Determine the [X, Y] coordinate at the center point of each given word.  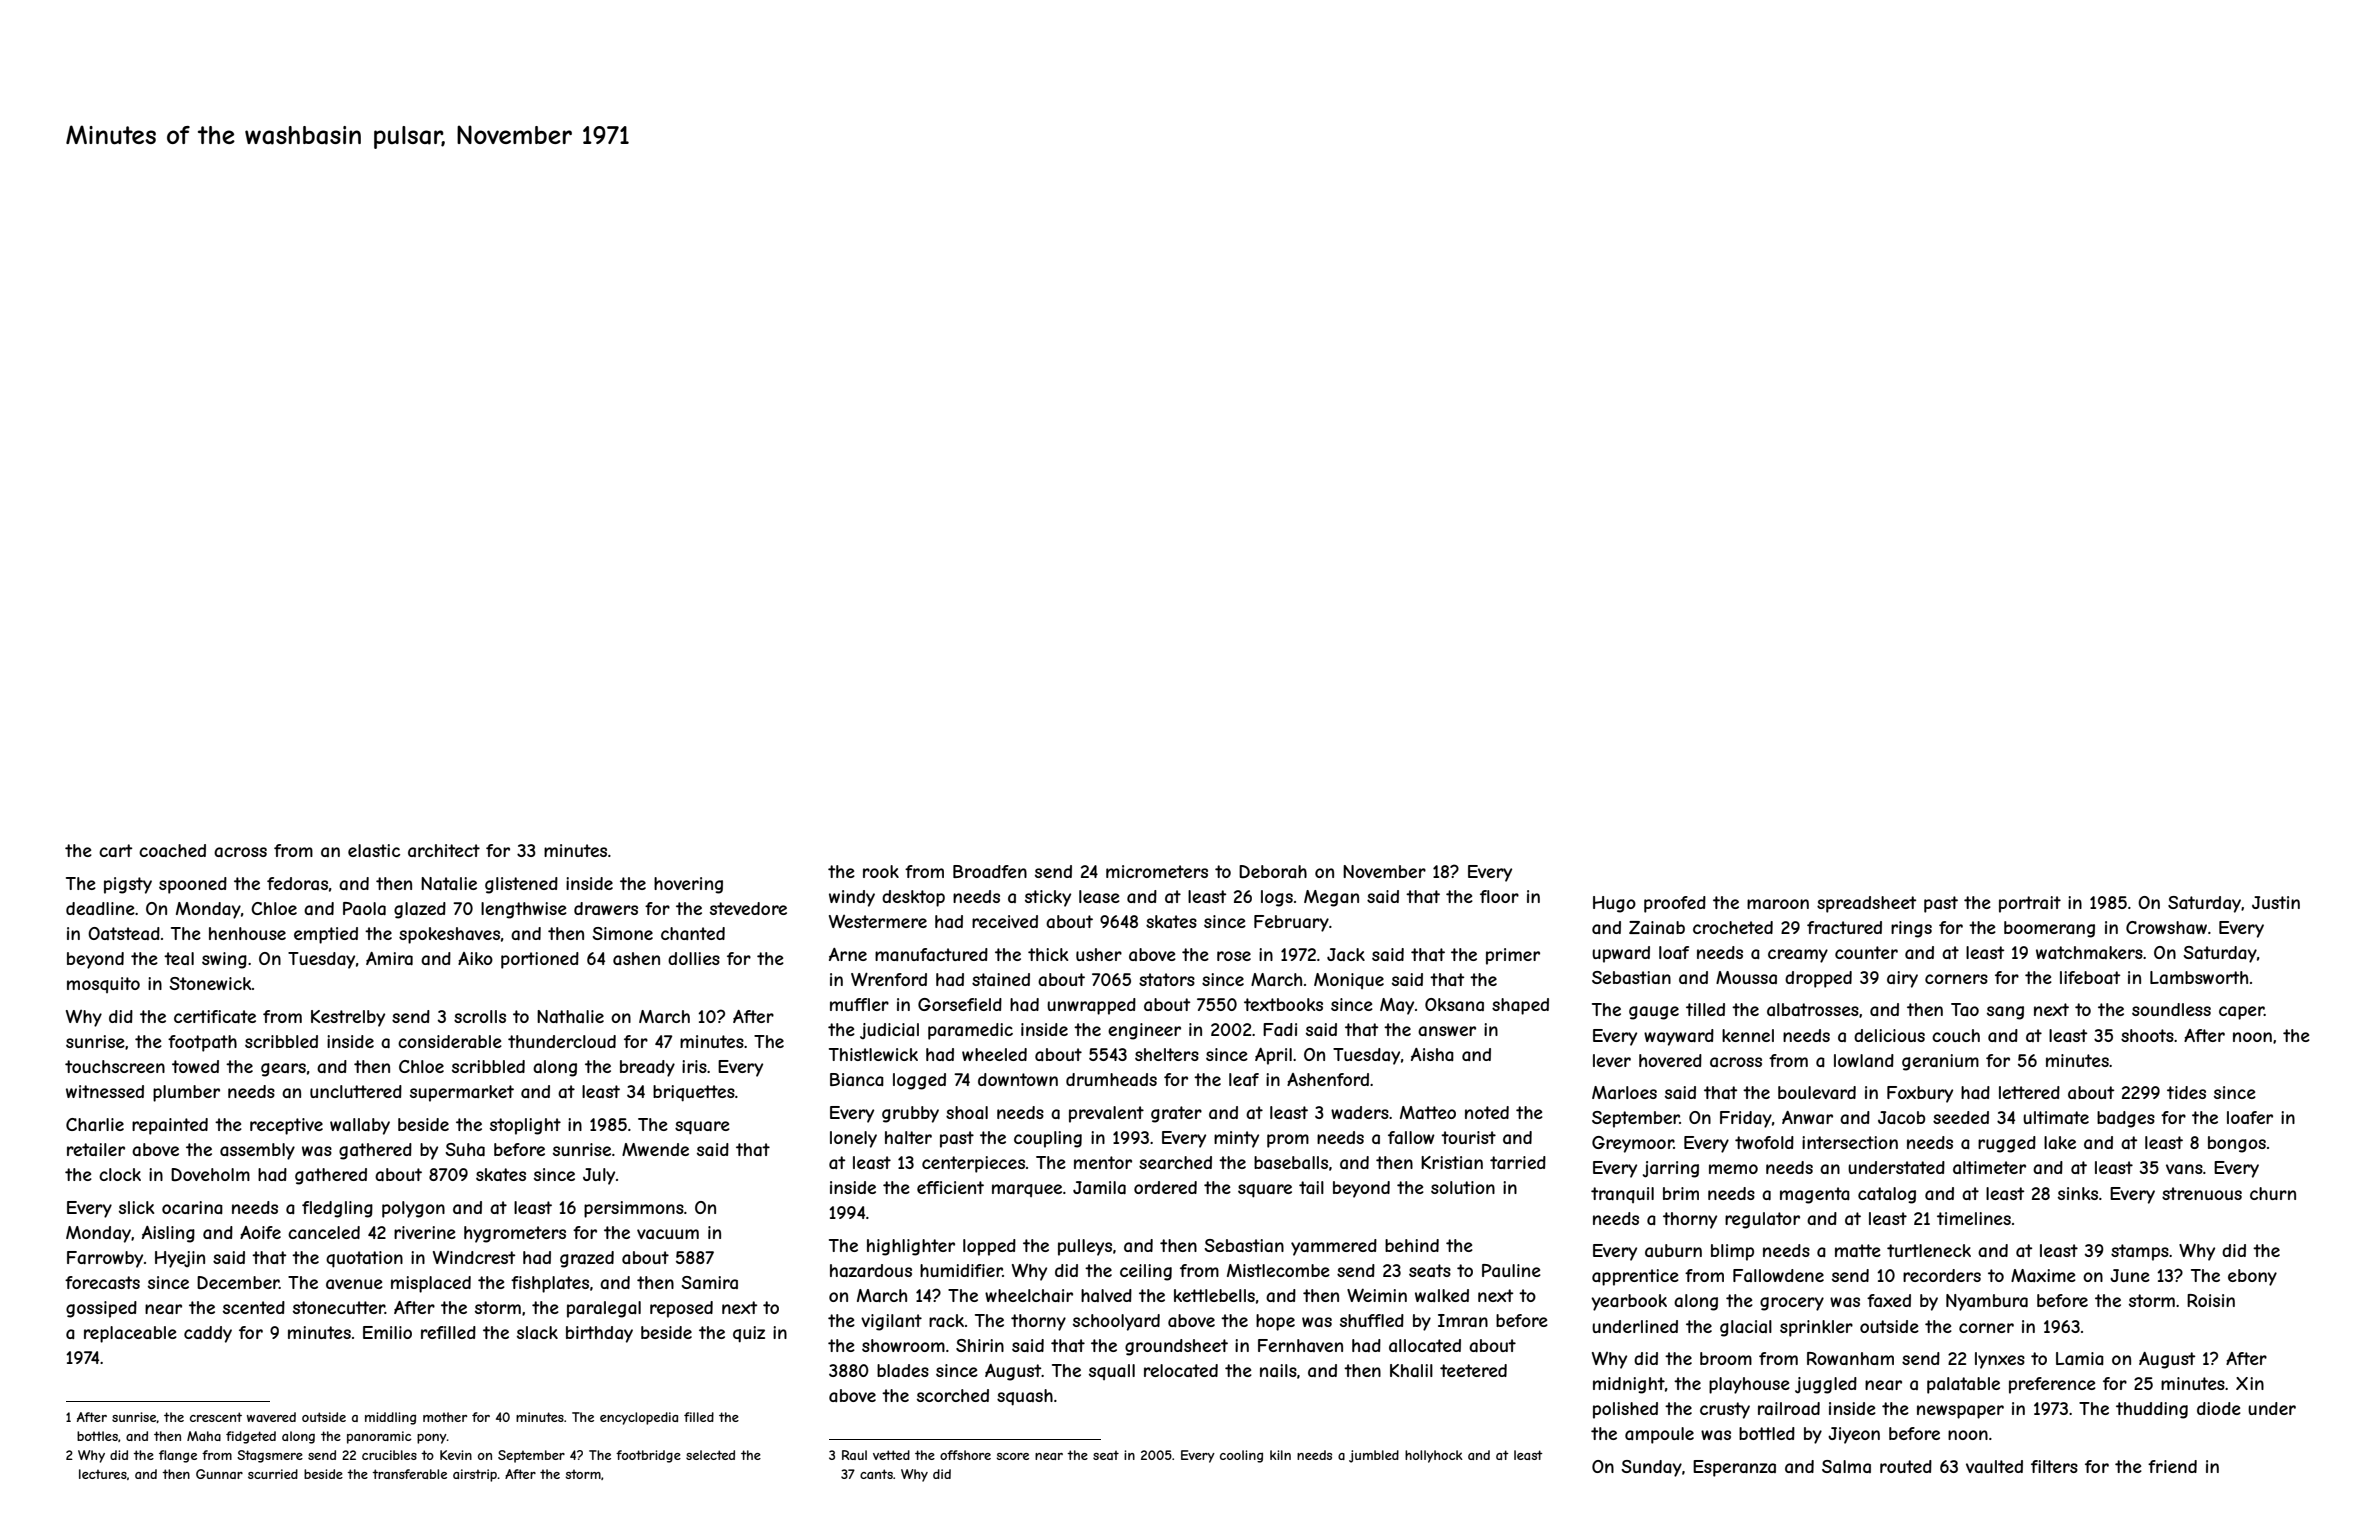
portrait [2030, 904]
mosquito [103, 985]
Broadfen [990, 871]
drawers [606, 908]
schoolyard [1116, 1322]
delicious [1889, 1035]
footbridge [648, 1456]
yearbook [1629, 1302]
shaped [1520, 1006]
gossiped [101, 1309]
